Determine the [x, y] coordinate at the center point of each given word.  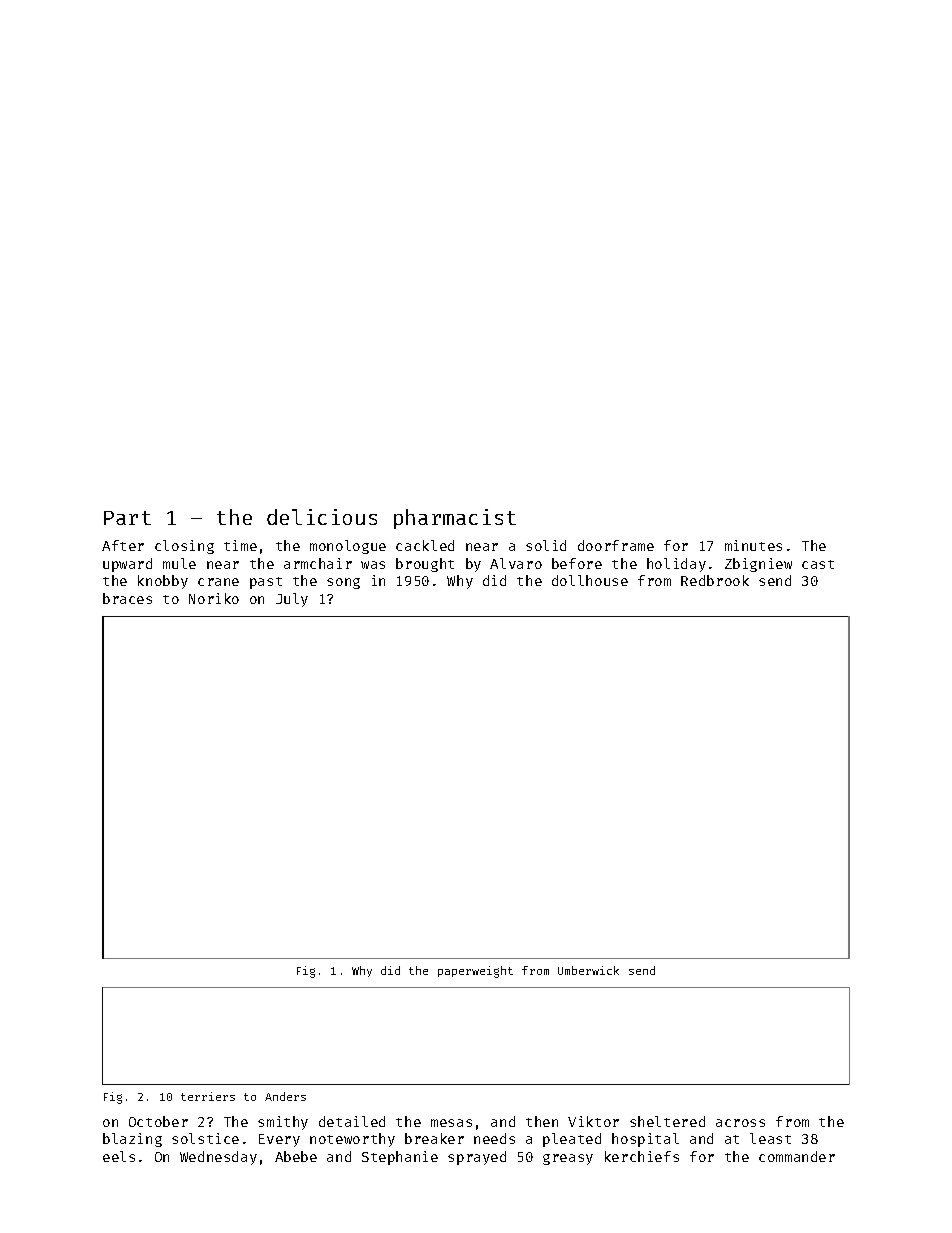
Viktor [593, 1121]
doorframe [616, 545]
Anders [285, 1096]
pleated [572, 1140]
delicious [322, 517]
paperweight [475, 972]
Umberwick [588, 970]
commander [797, 1156]
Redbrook [715, 580]
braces [127, 598]
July [292, 600]
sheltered [667, 1121]
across [740, 1123]
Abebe [296, 1156]
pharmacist [455, 519]
